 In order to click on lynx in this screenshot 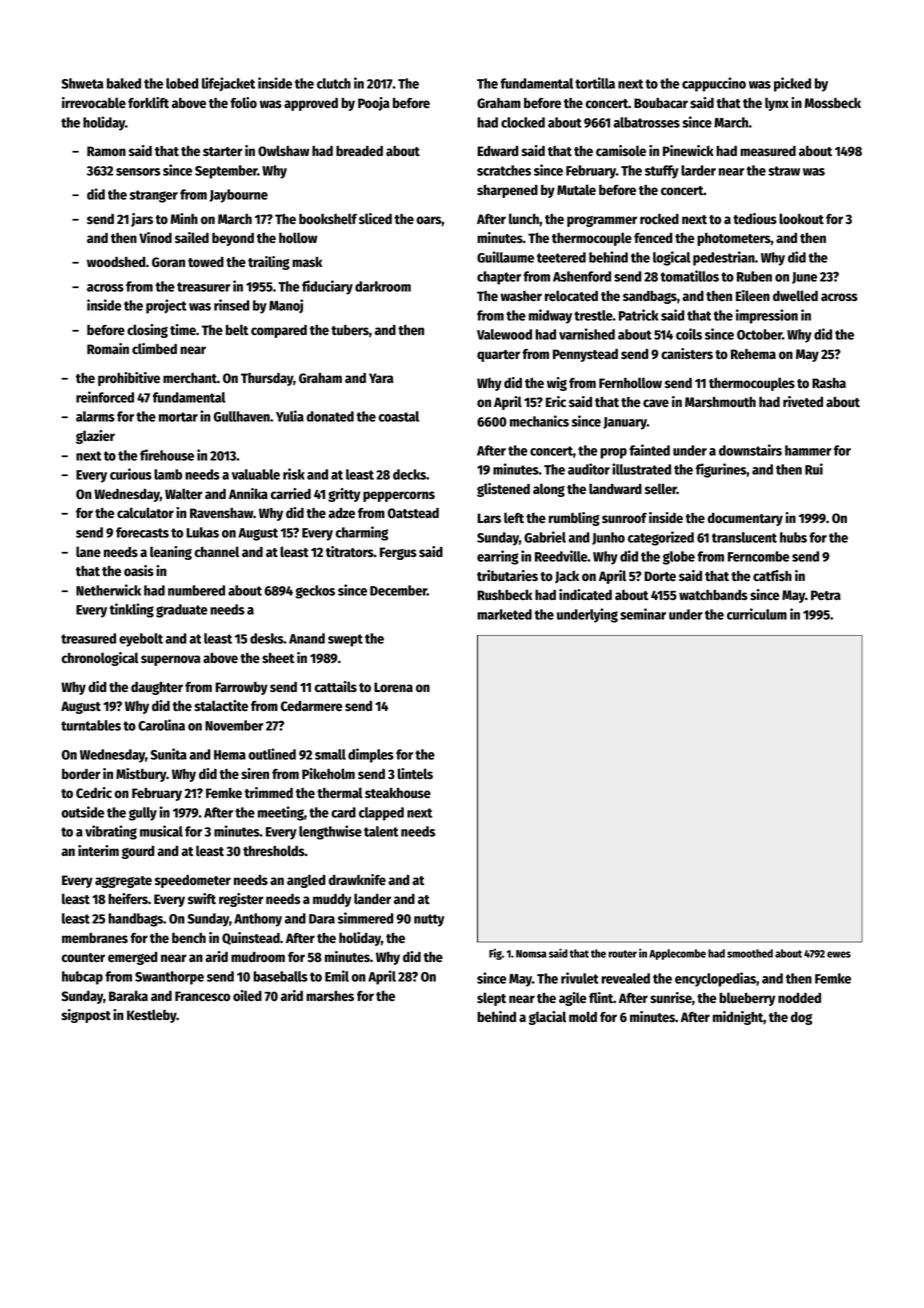, I will do `click(777, 104)`.
